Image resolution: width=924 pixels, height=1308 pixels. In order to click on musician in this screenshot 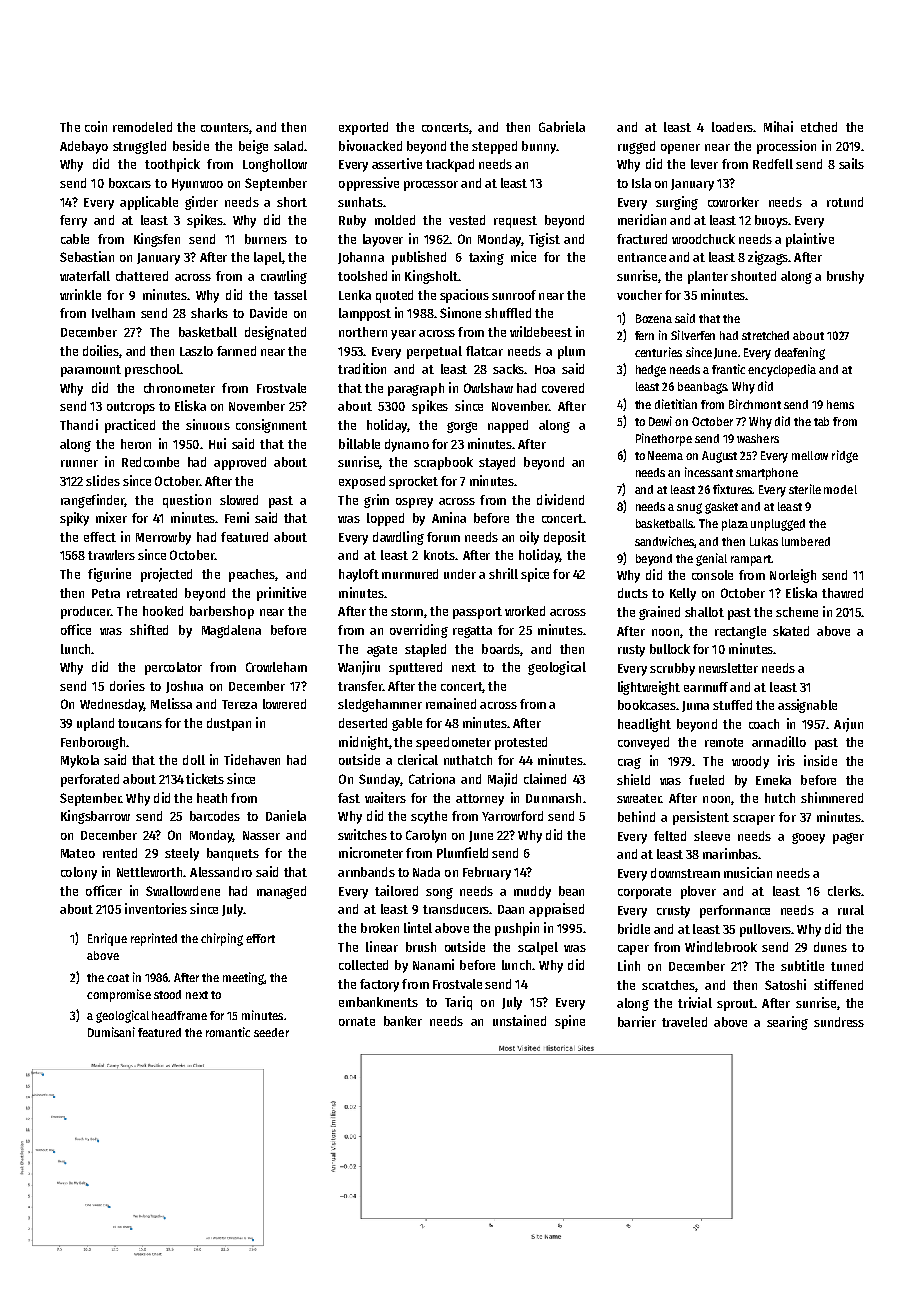, I will do `click(748, 872)`.
